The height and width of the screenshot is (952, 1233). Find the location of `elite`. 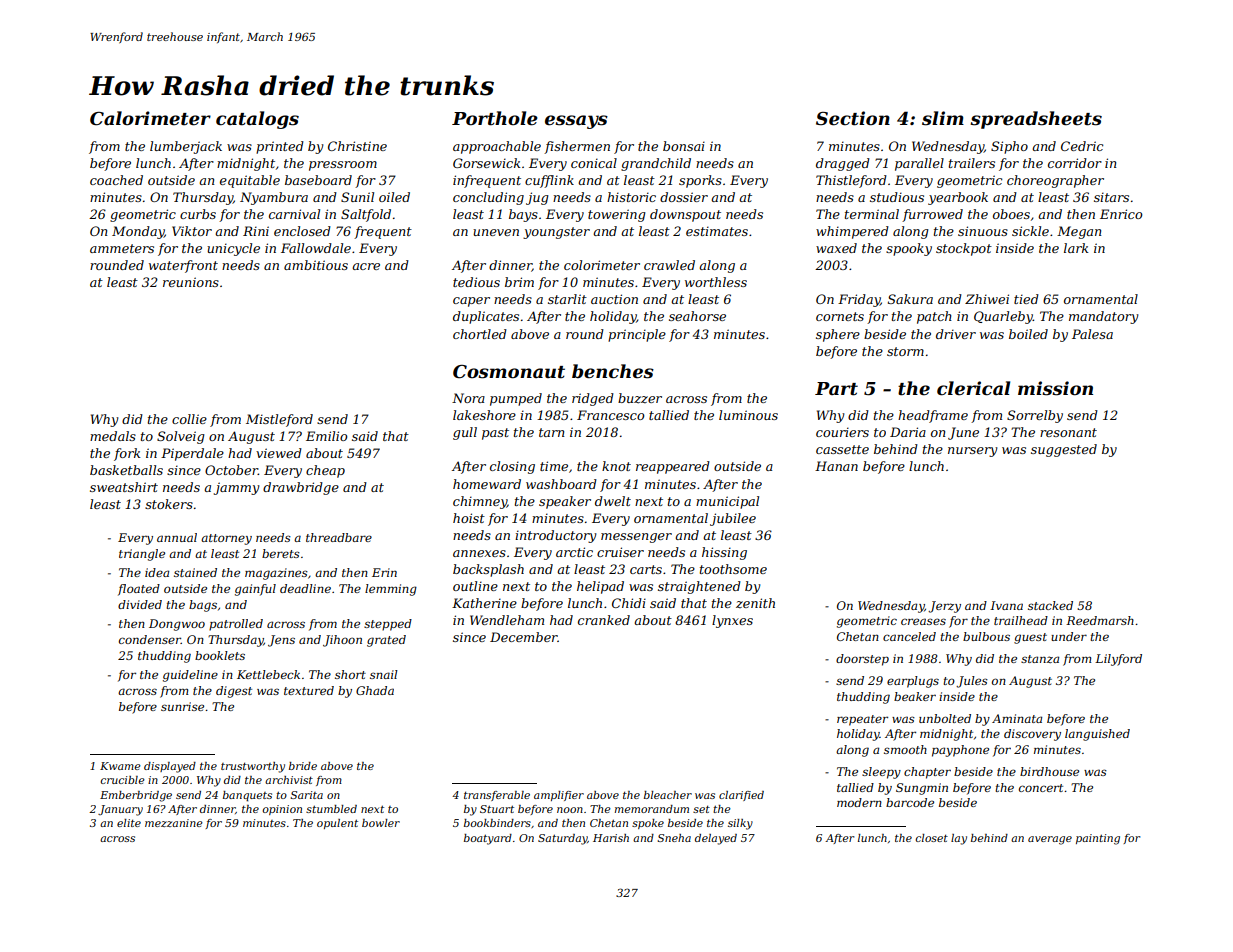

elite is located at coordinates (129, 823).
